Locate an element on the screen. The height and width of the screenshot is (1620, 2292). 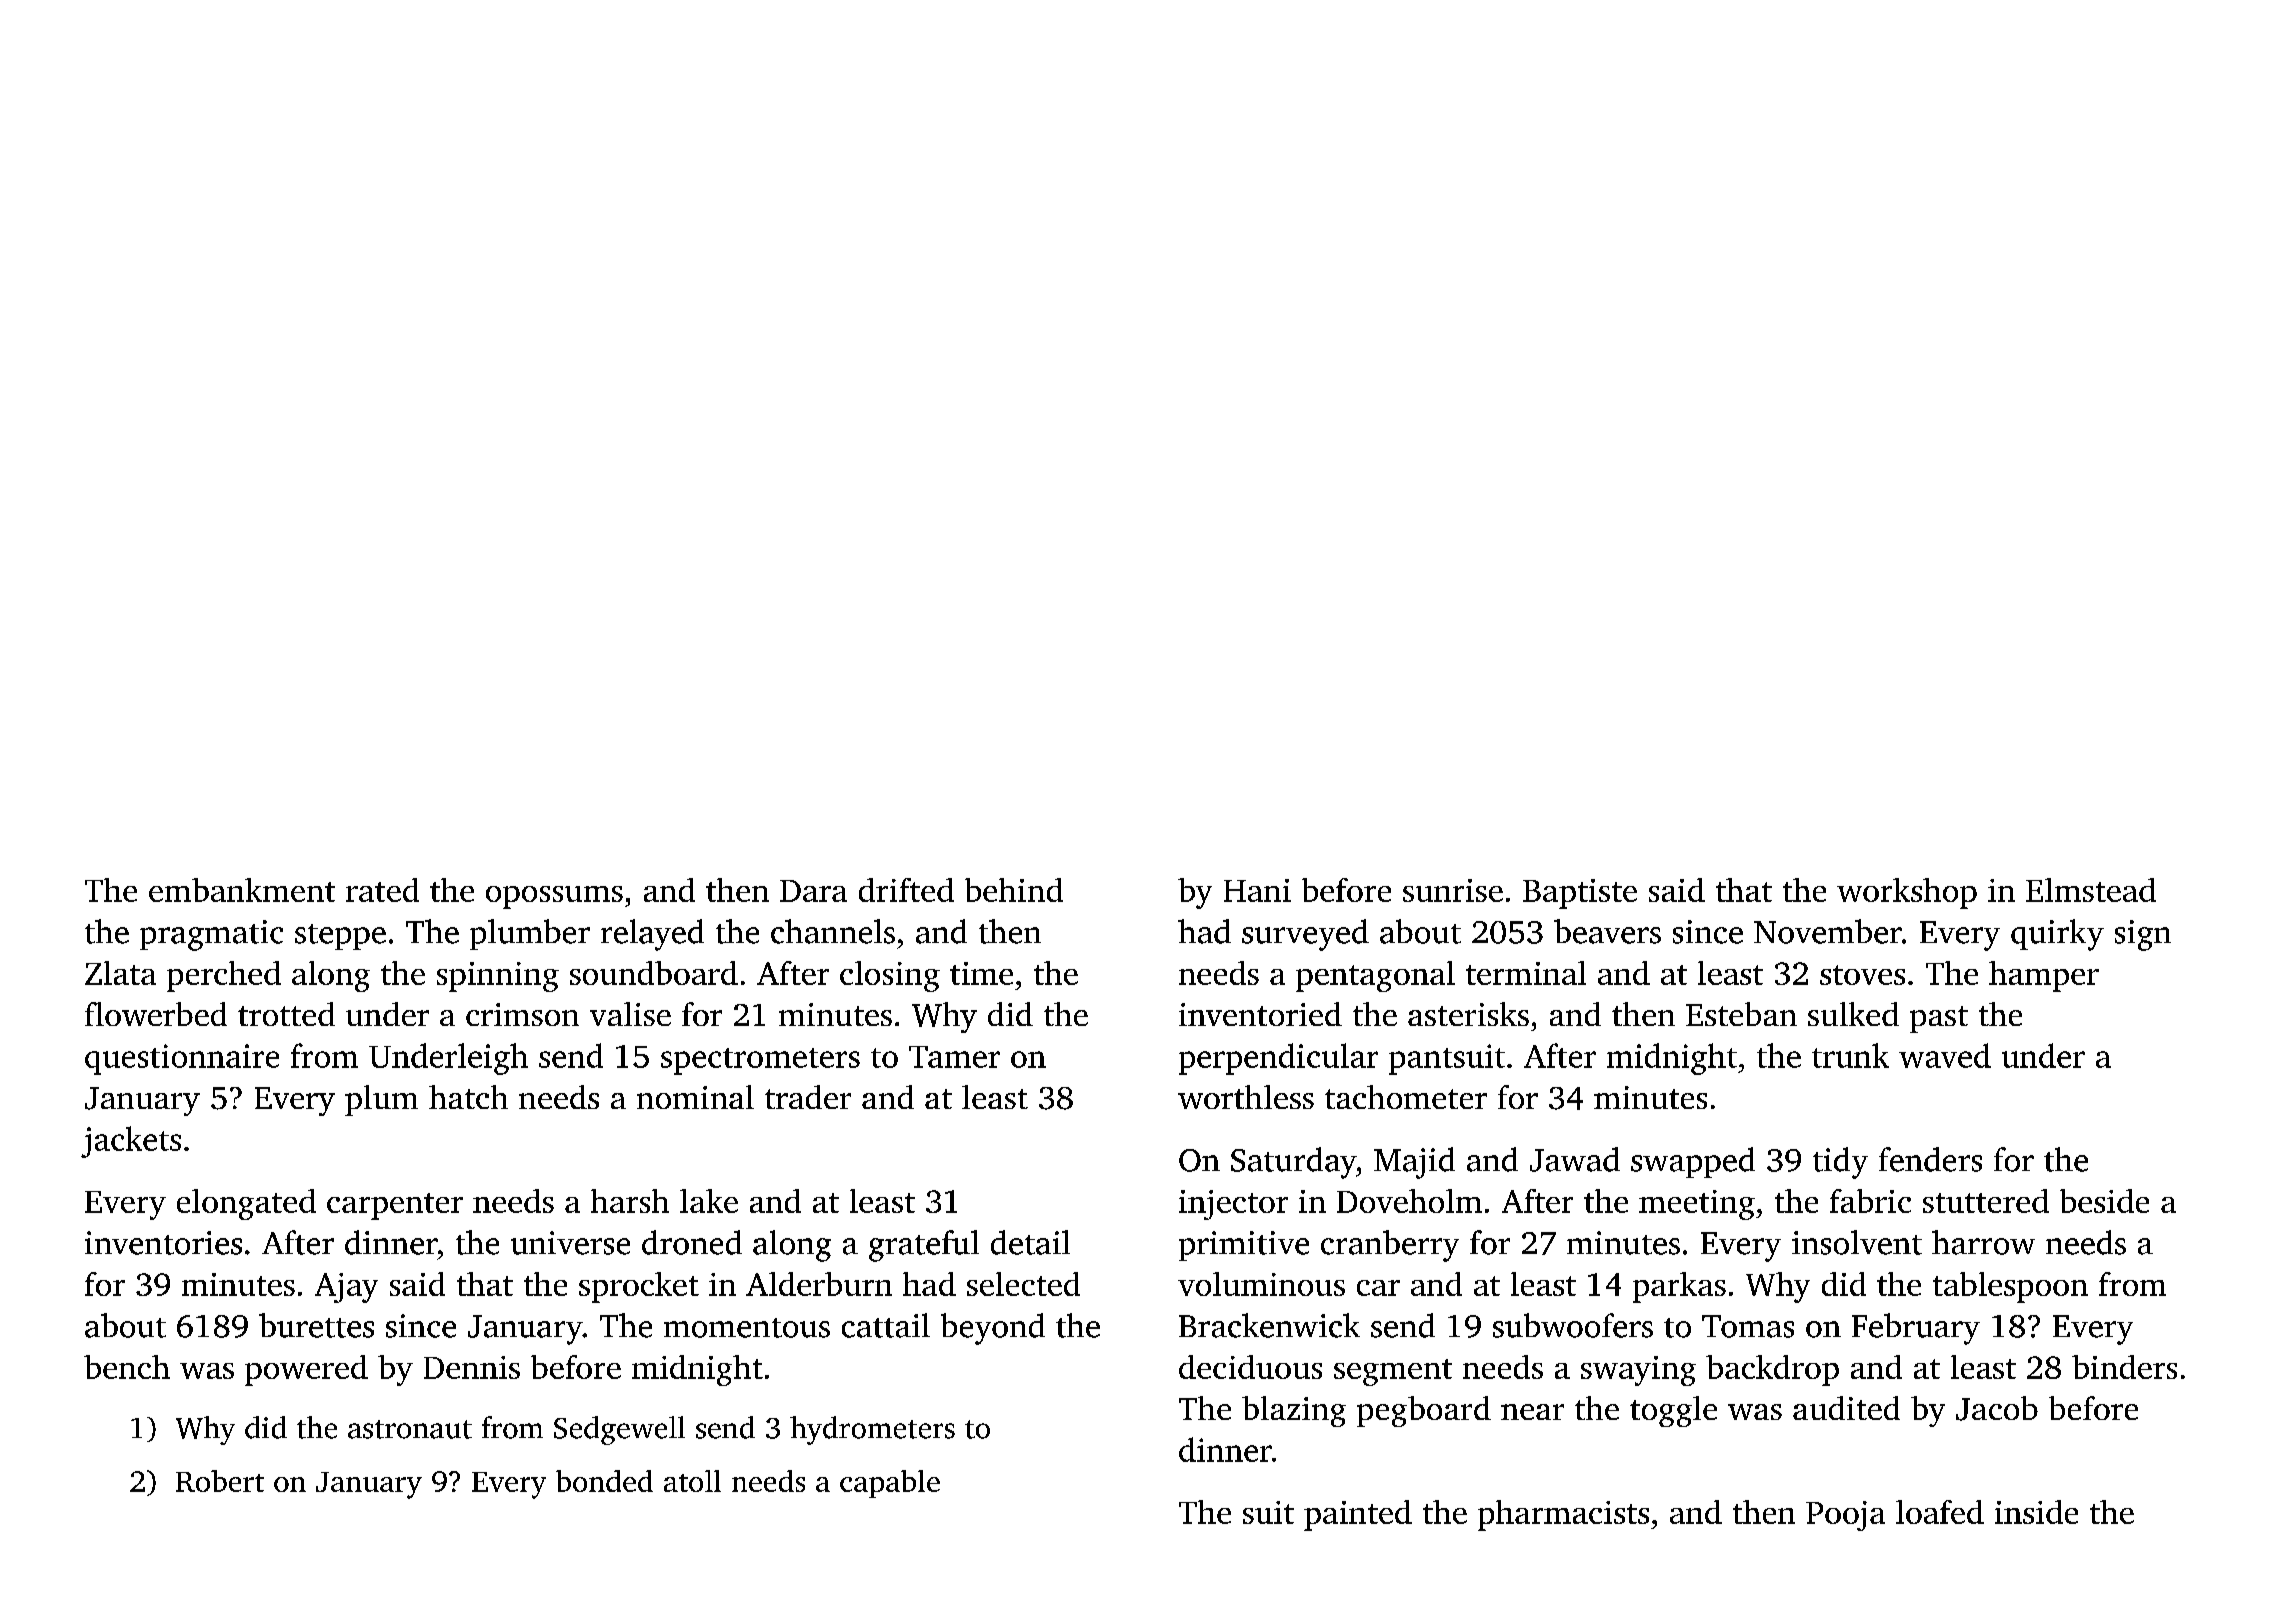
bonded is located at coordinates (604, 1481).
